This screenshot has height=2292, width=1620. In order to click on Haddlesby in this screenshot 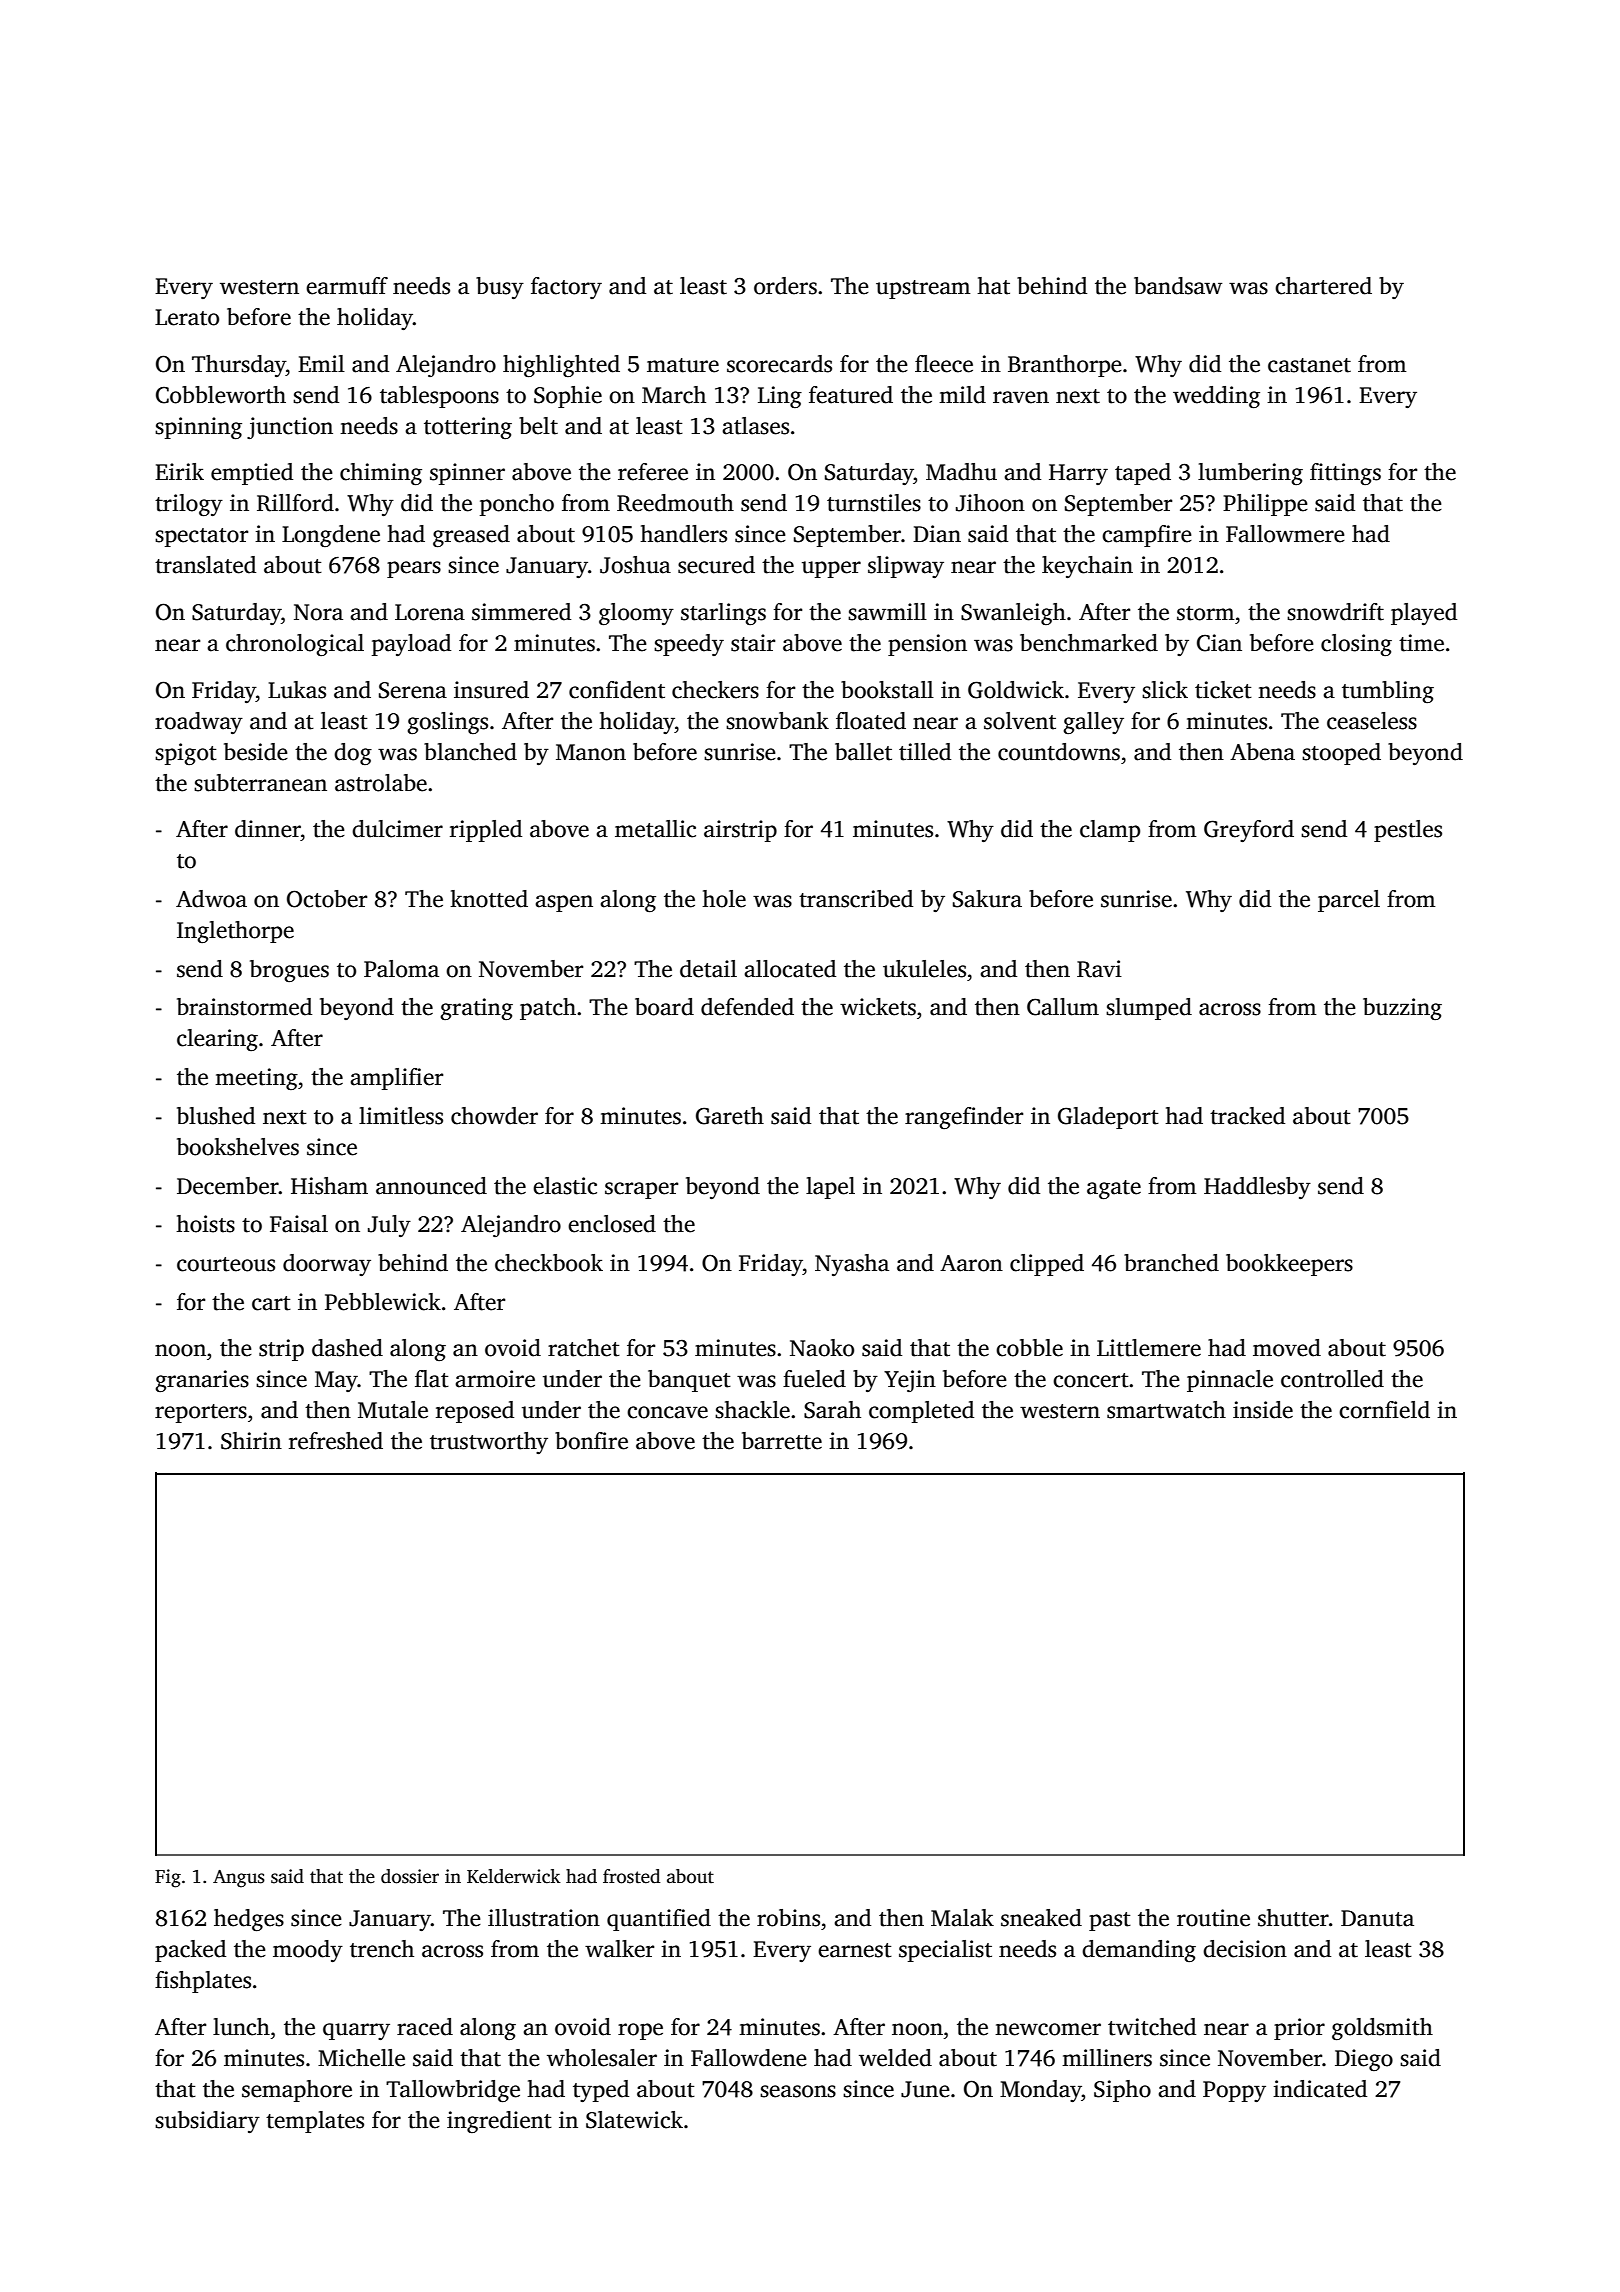, I will do `click(1257, 1188)`.
